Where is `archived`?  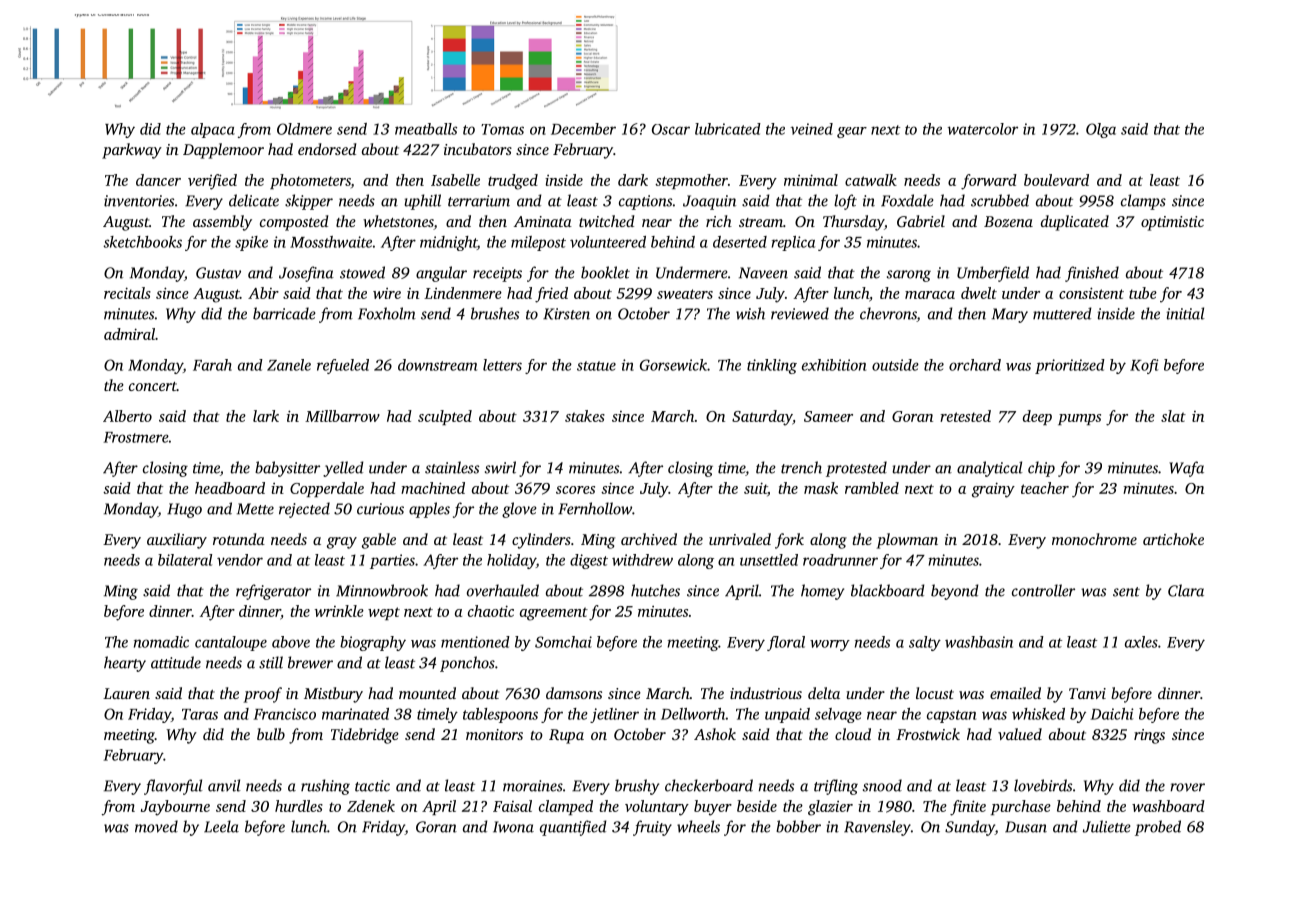 archived is located at coordinates (649, 539).
